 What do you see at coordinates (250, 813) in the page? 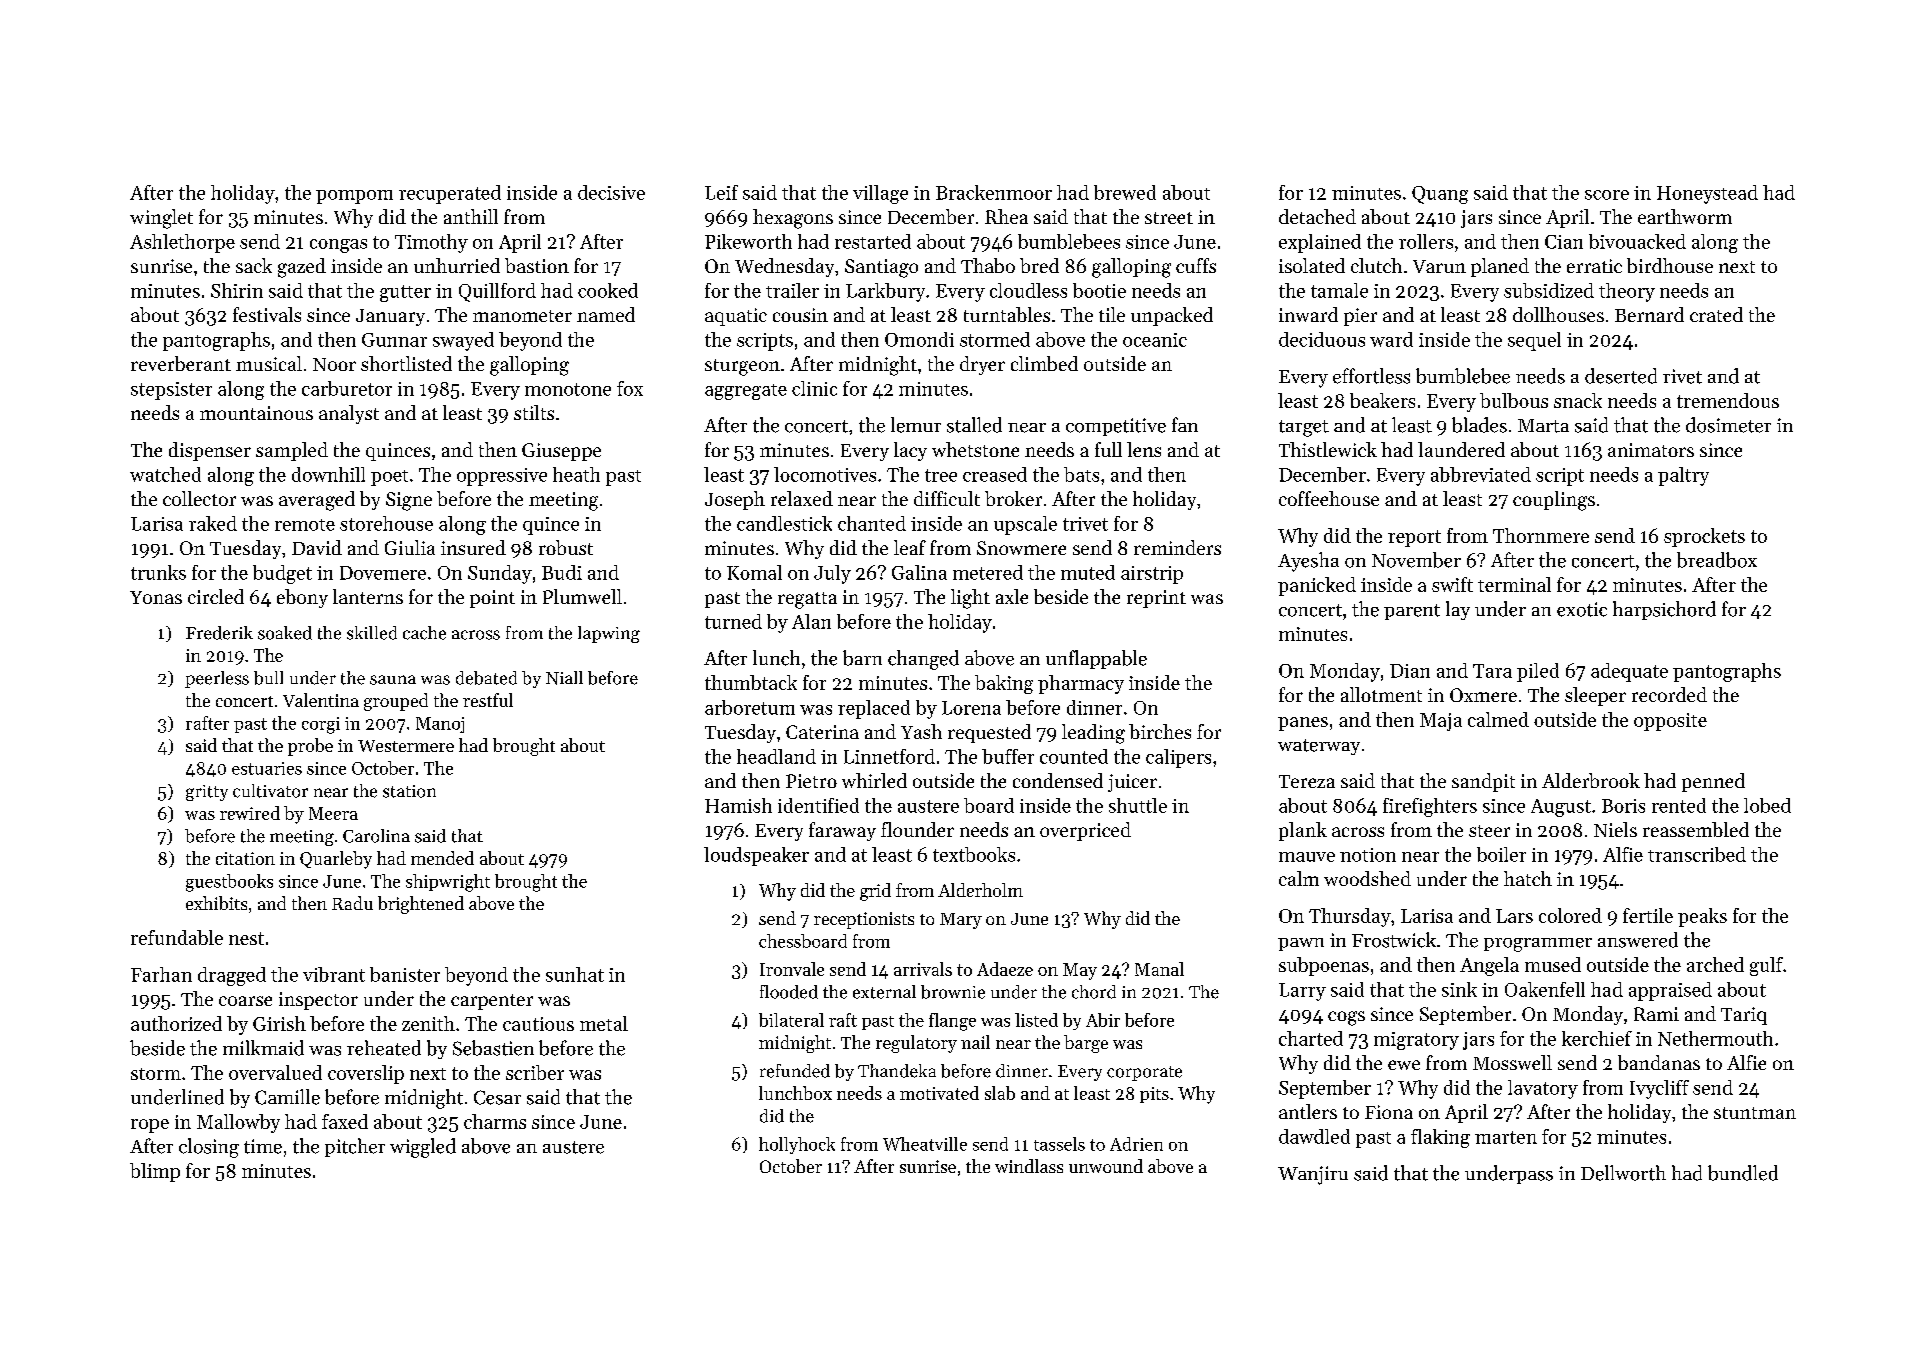
I see `rewired` at bounding box center [250, 813].
